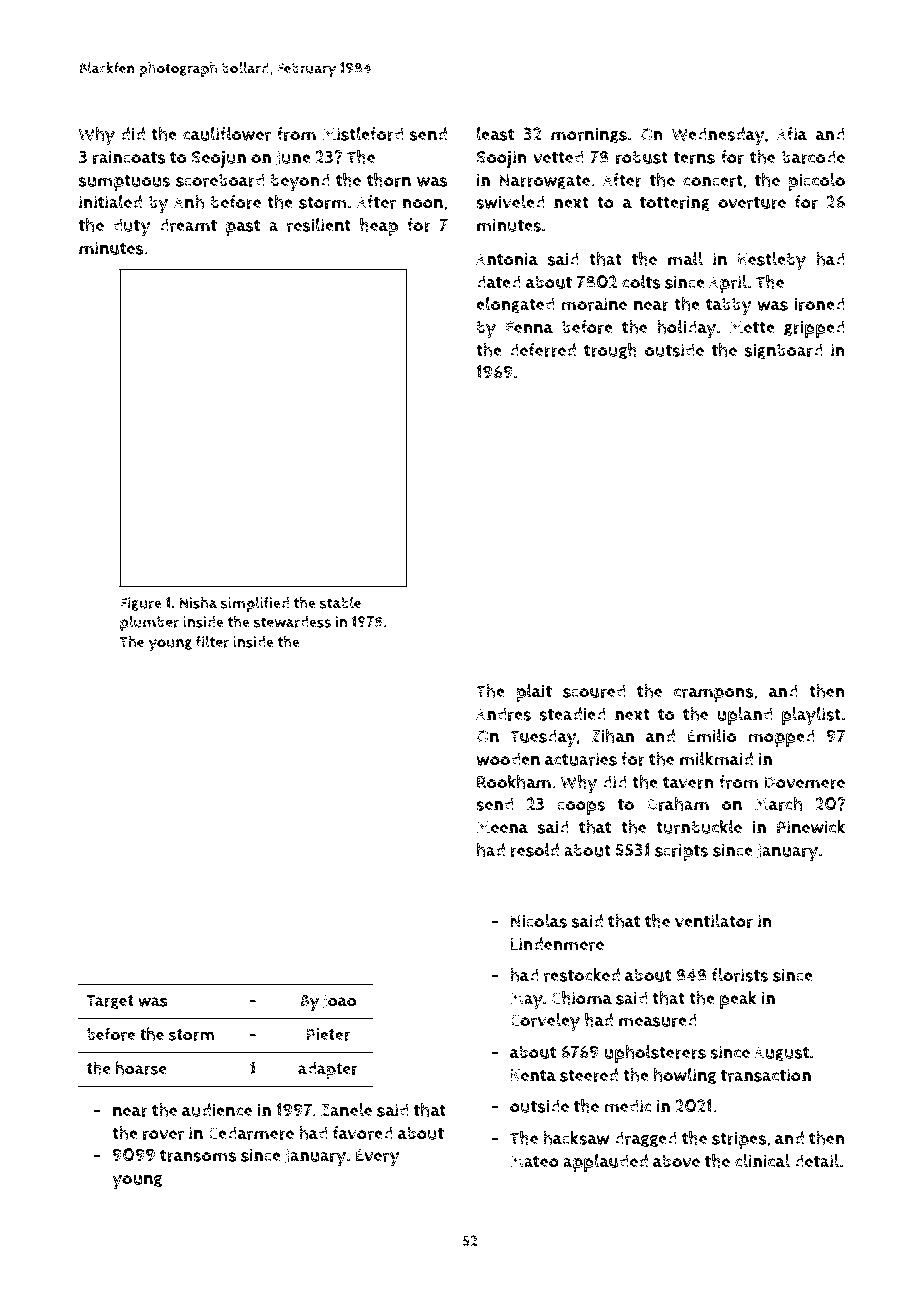 This image has width=924, height=1308. What do you see at coordinates (389, 180) in the image?
I see `thorn` at bounding box center [389, 180].
